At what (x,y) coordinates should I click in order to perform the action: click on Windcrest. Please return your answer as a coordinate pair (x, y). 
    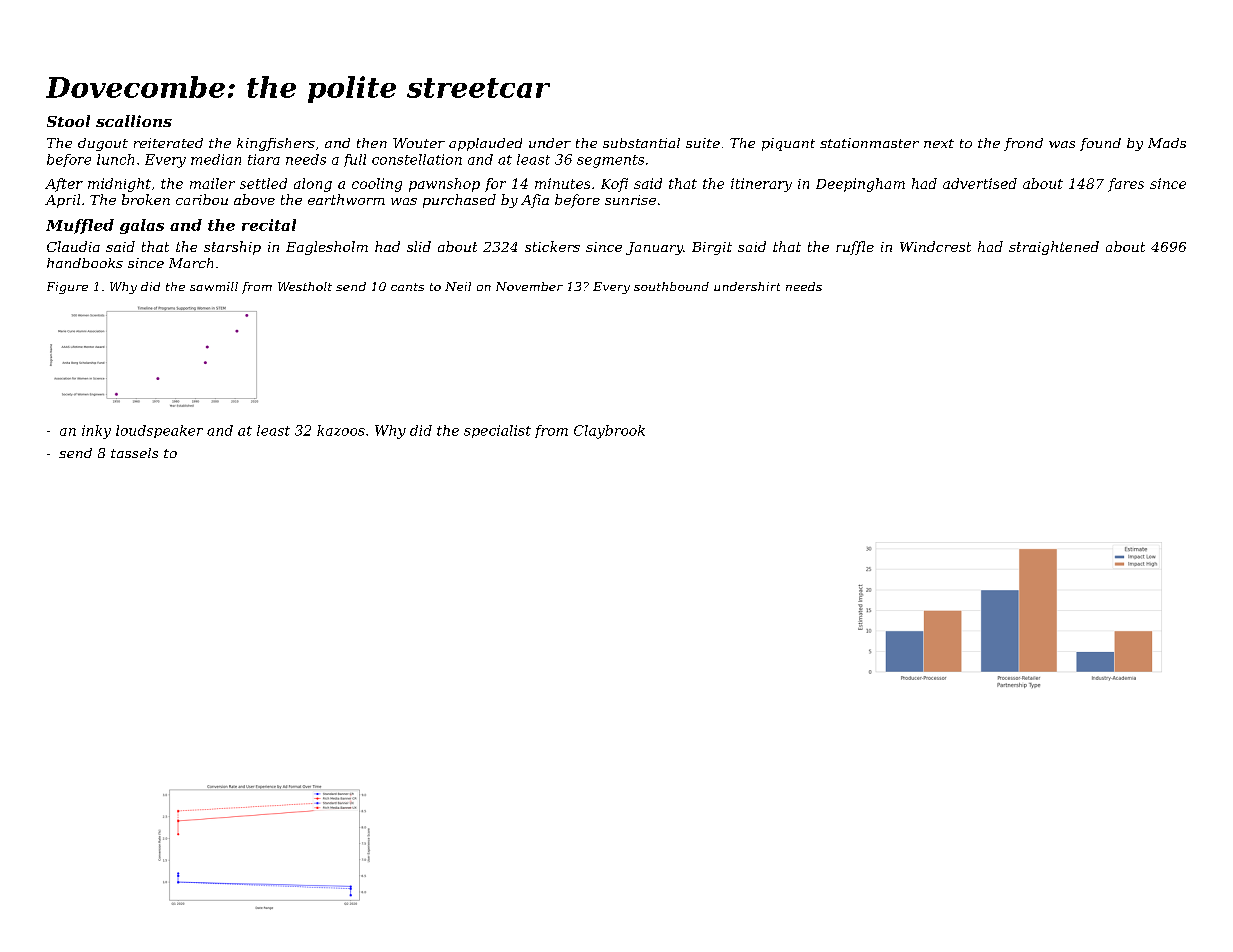
    Looking at the image, I should click on (935, 246).
